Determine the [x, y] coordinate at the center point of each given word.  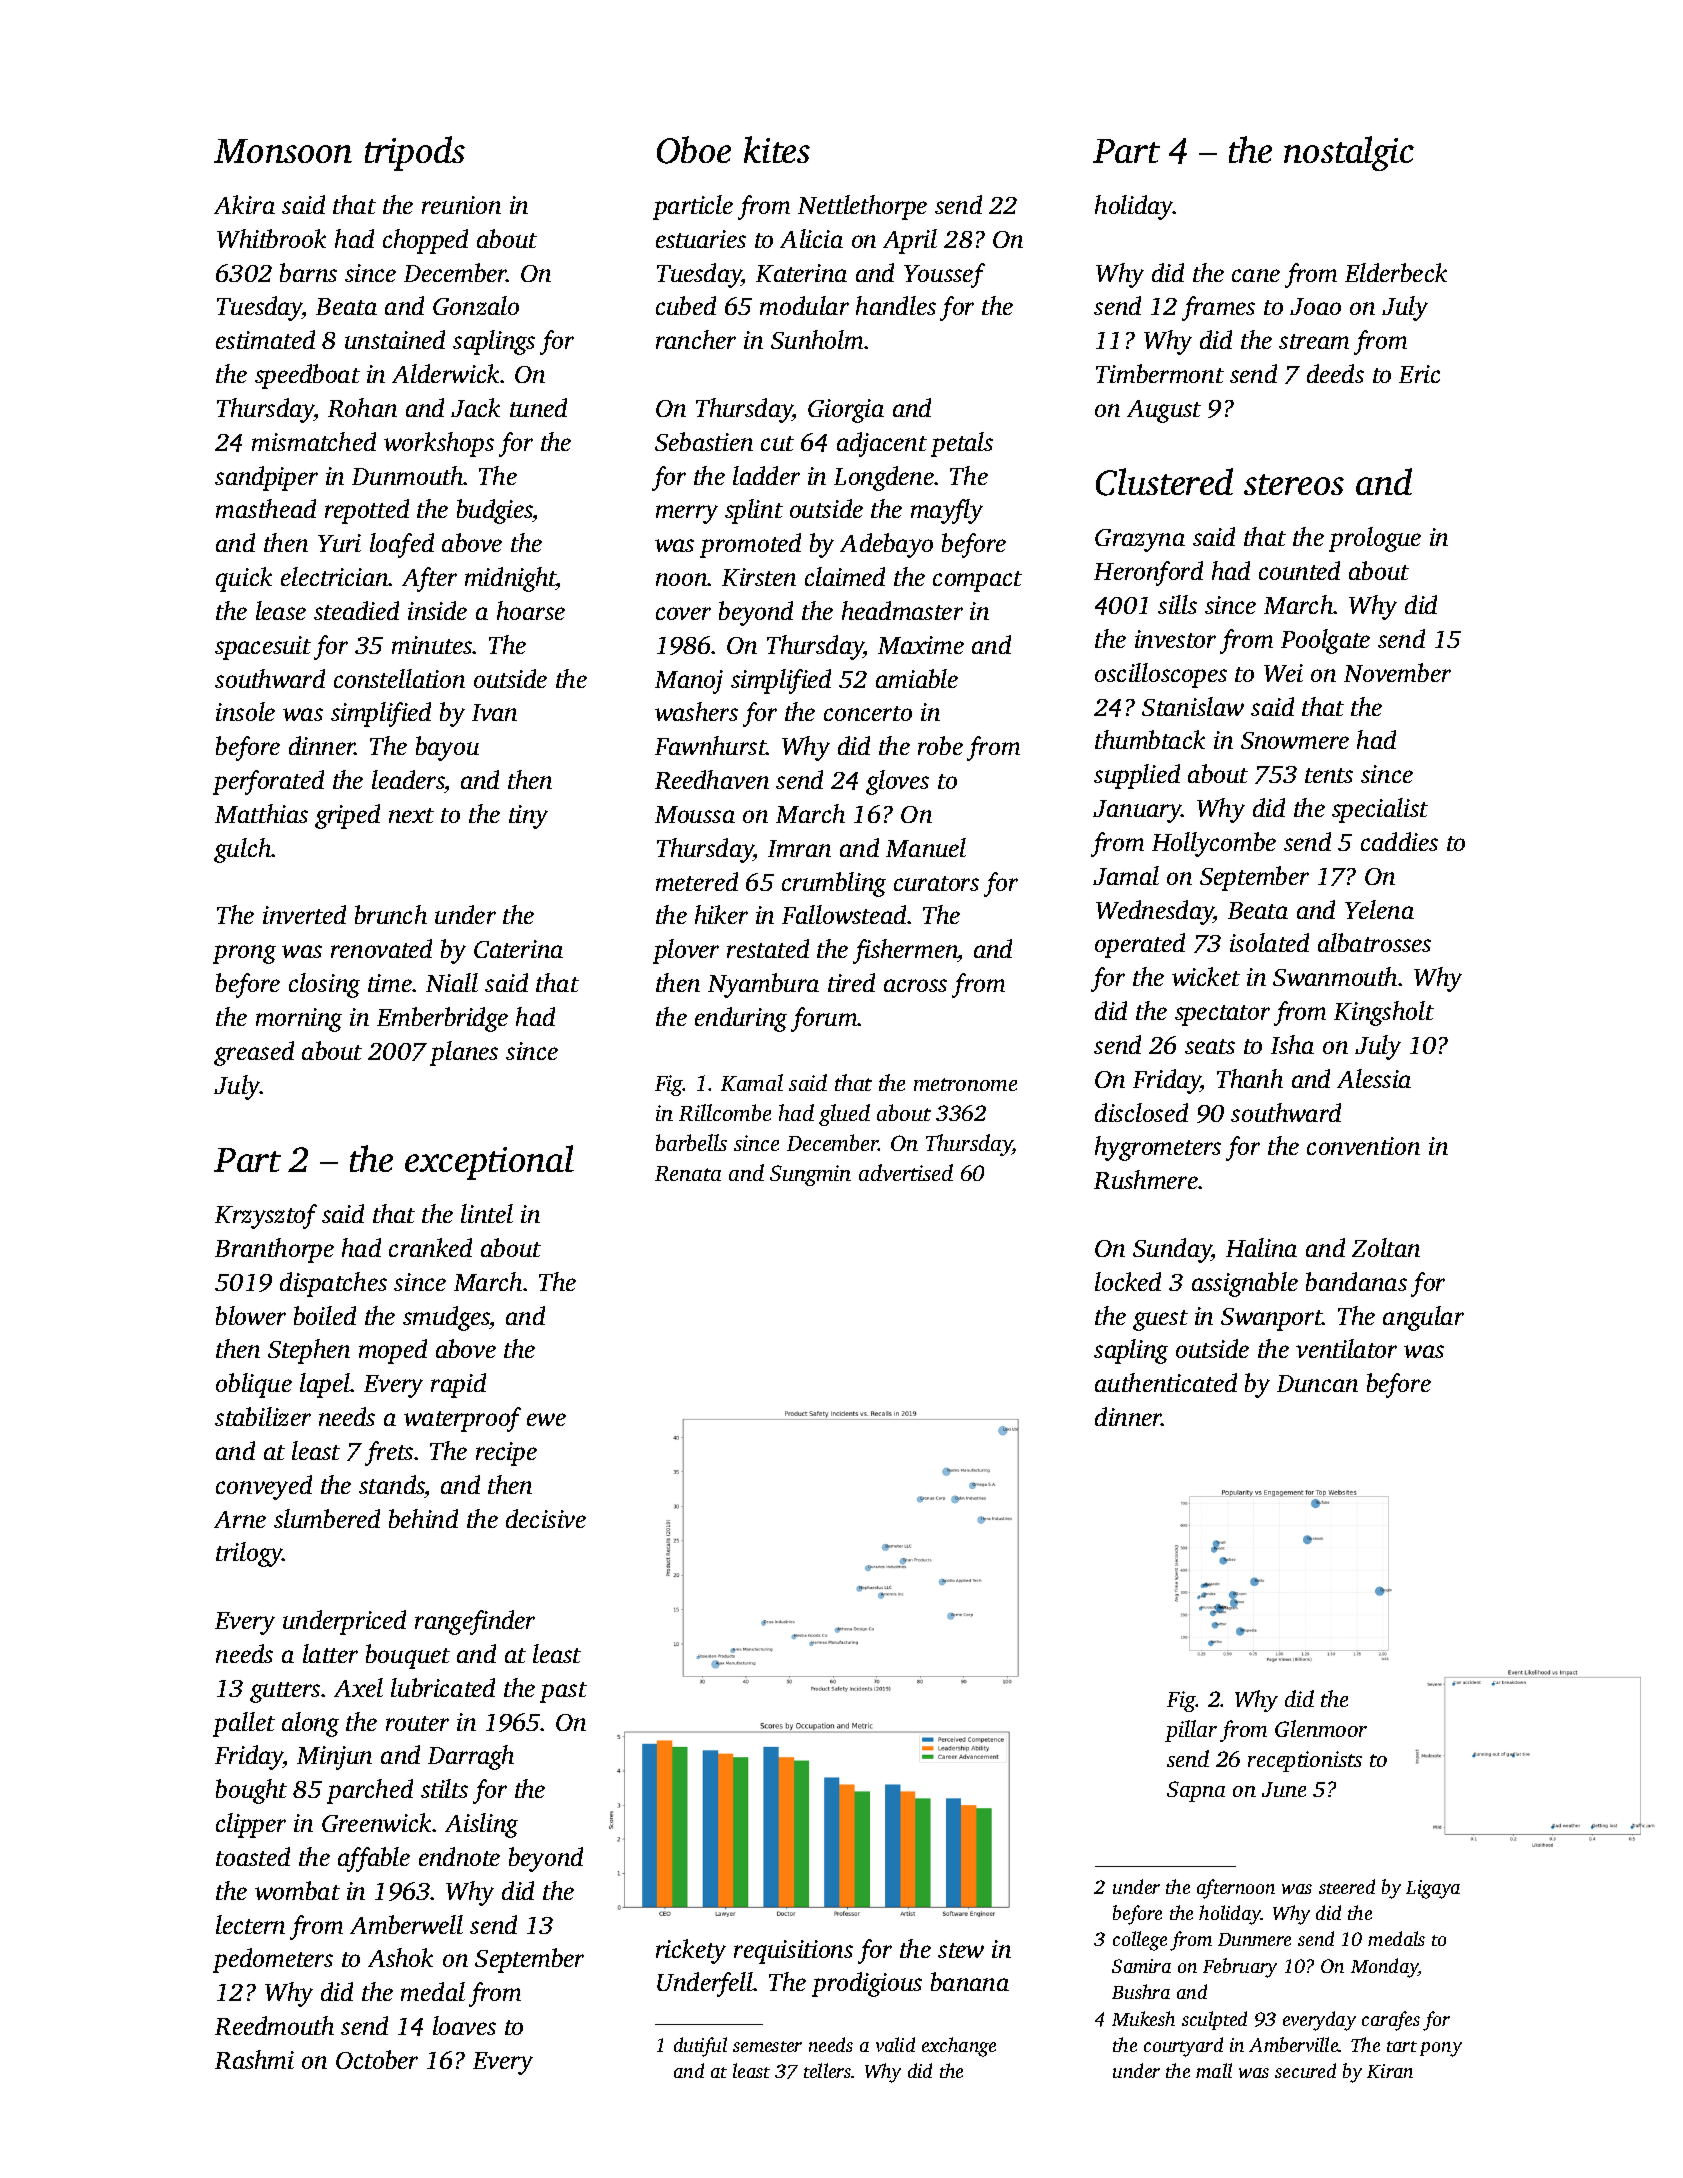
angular [1423, 1318]
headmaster [902, 610]
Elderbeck [1396, 272]
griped [347, 816]
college [1140, 1941]
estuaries [701, 239]
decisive [546, 1518]
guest [1160, 1320]
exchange [959, 2047]
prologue [1375, 539]
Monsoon [283, 151]
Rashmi [254, 2059]
